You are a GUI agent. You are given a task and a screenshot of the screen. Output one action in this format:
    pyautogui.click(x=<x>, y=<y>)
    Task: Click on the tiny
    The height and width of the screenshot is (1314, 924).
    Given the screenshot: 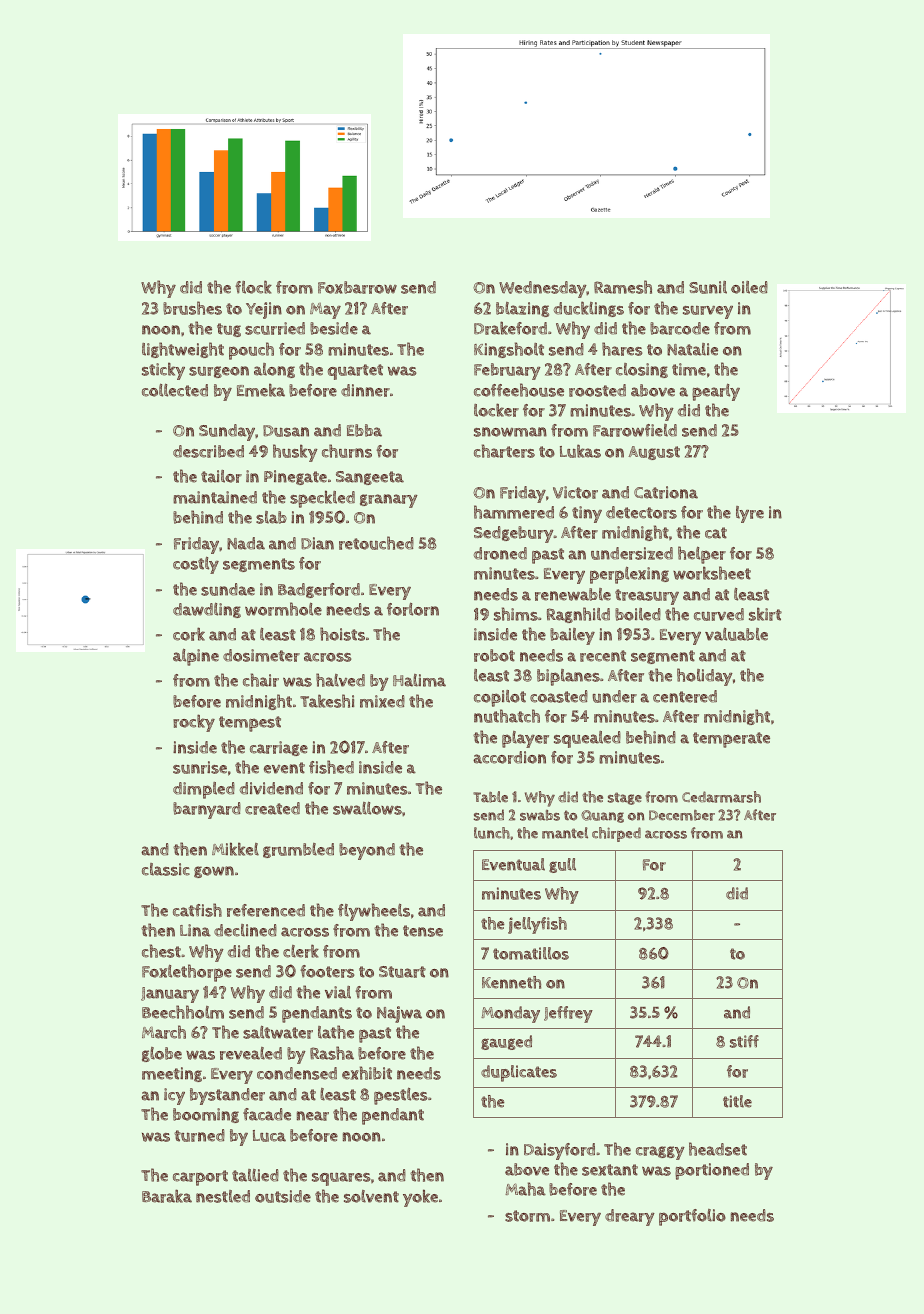 What is the action you would take?
    pyautogui.click(x=587, y=514)
